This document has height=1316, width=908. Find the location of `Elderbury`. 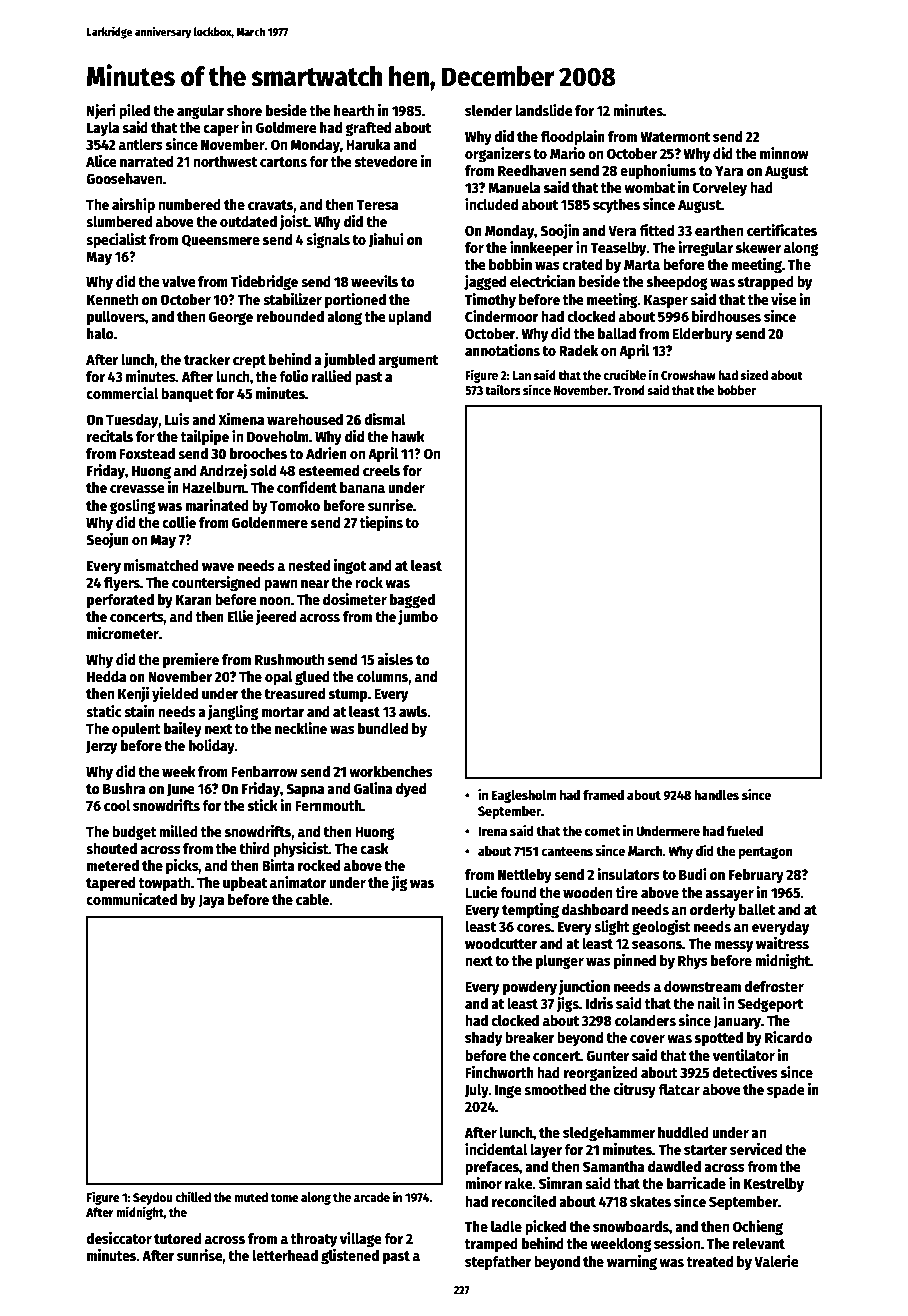

Elderbury is located at coordinates (702, 335).
